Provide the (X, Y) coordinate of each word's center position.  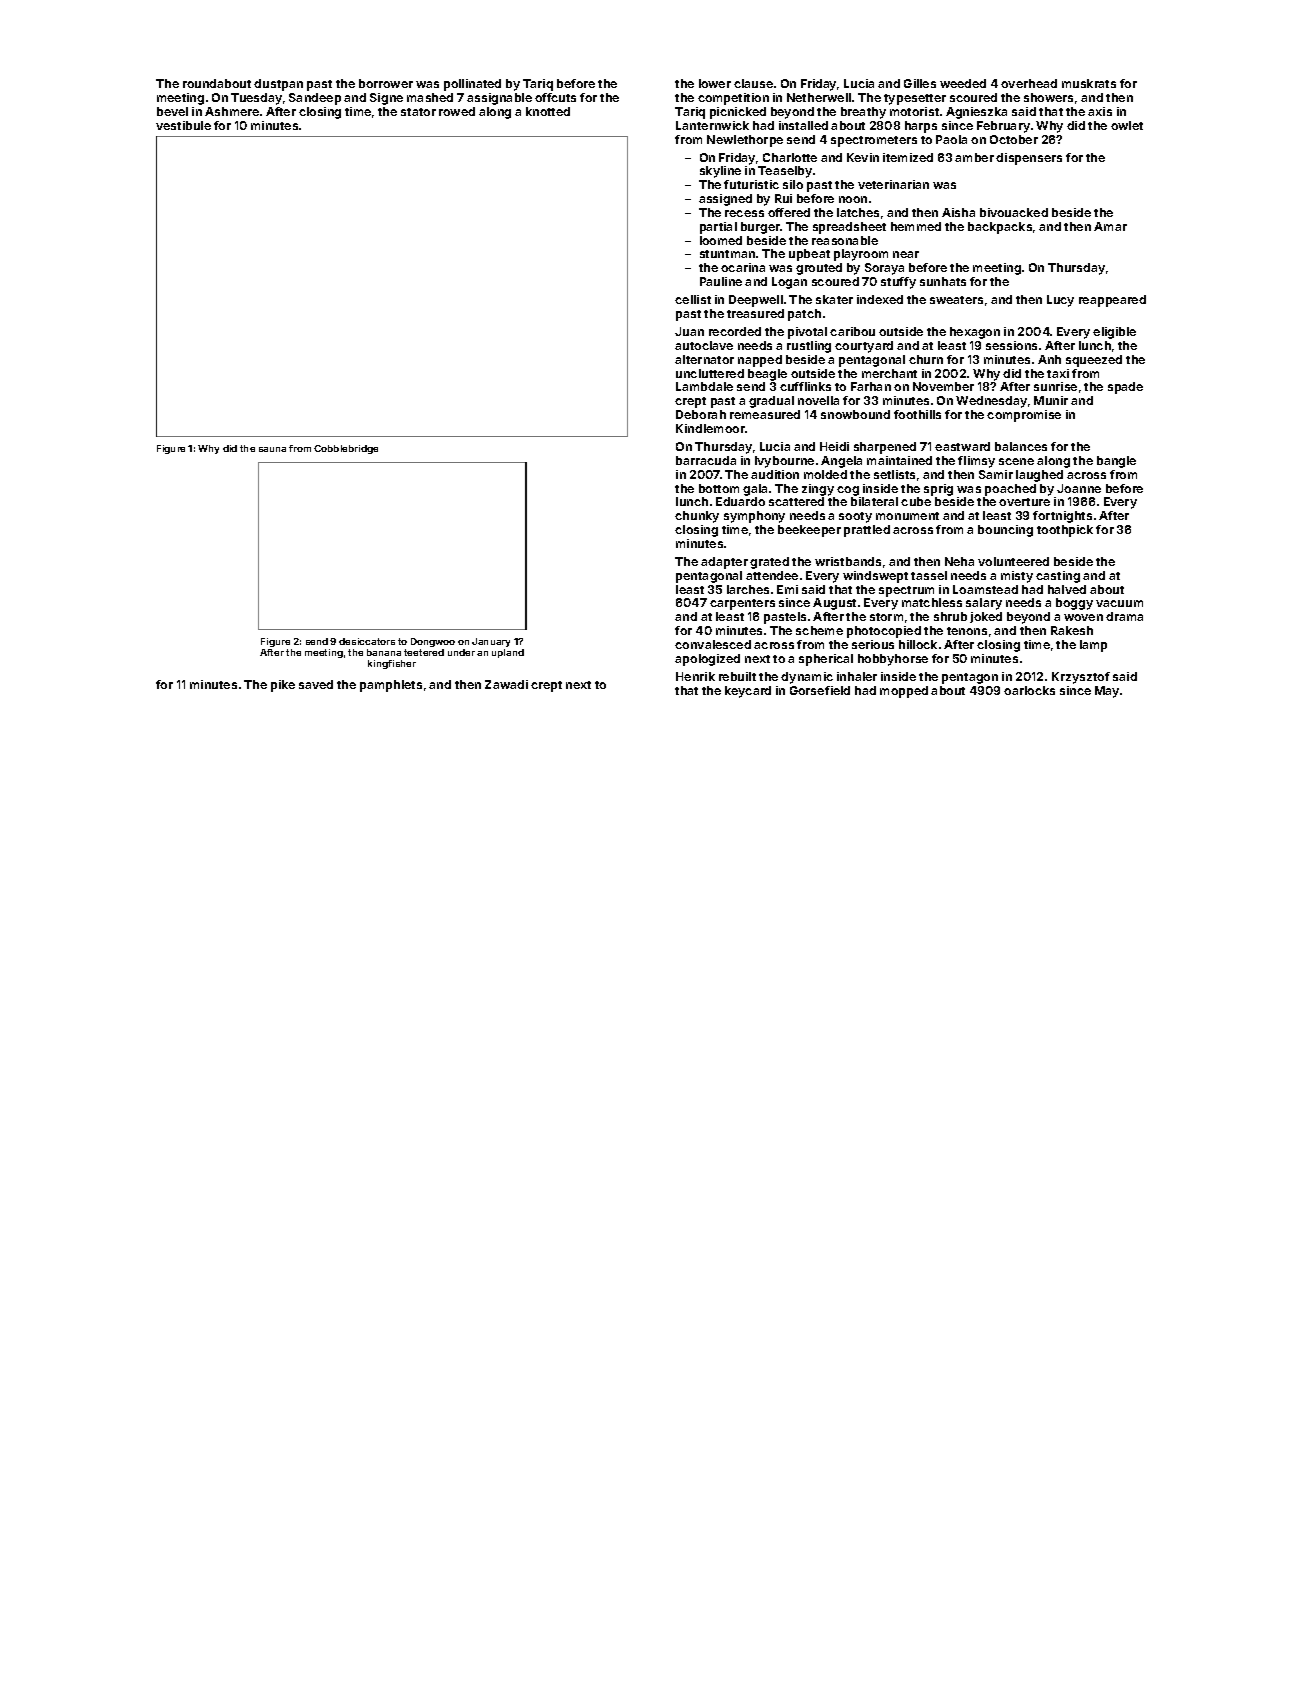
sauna (272, 449)
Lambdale (704, 386)
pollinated (472, 85)
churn (926, 359)
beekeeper (809, 531)
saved (316, 684)
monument (907, 516)
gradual (771, 402)
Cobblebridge (346, 449)
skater (834, 299)
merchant (889, 373)
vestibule (183, 125)
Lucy (1060, 301)
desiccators (367, 641)
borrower (386, 83)
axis (1100, 111)
